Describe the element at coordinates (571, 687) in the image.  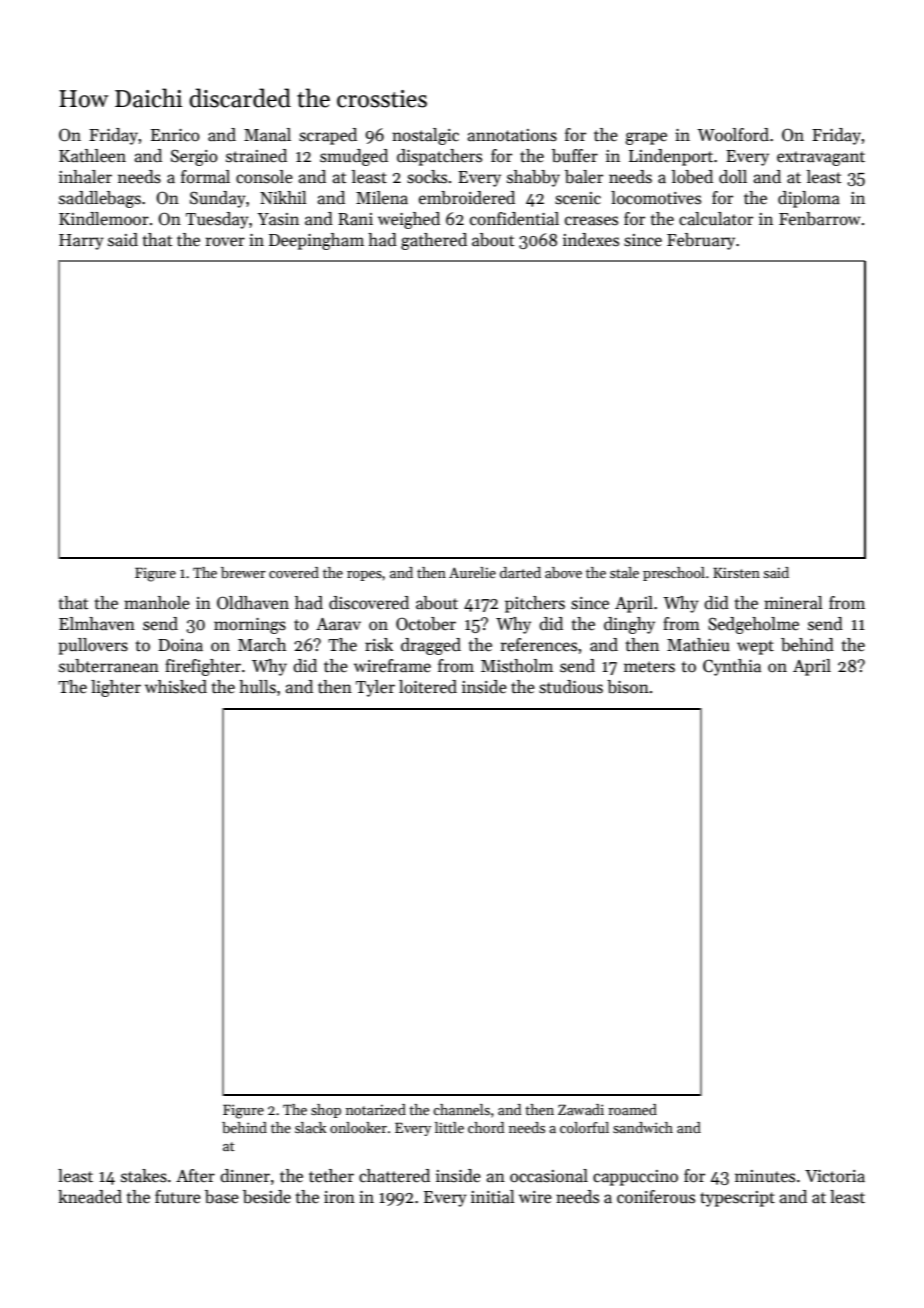
I see `studious` at that location.
